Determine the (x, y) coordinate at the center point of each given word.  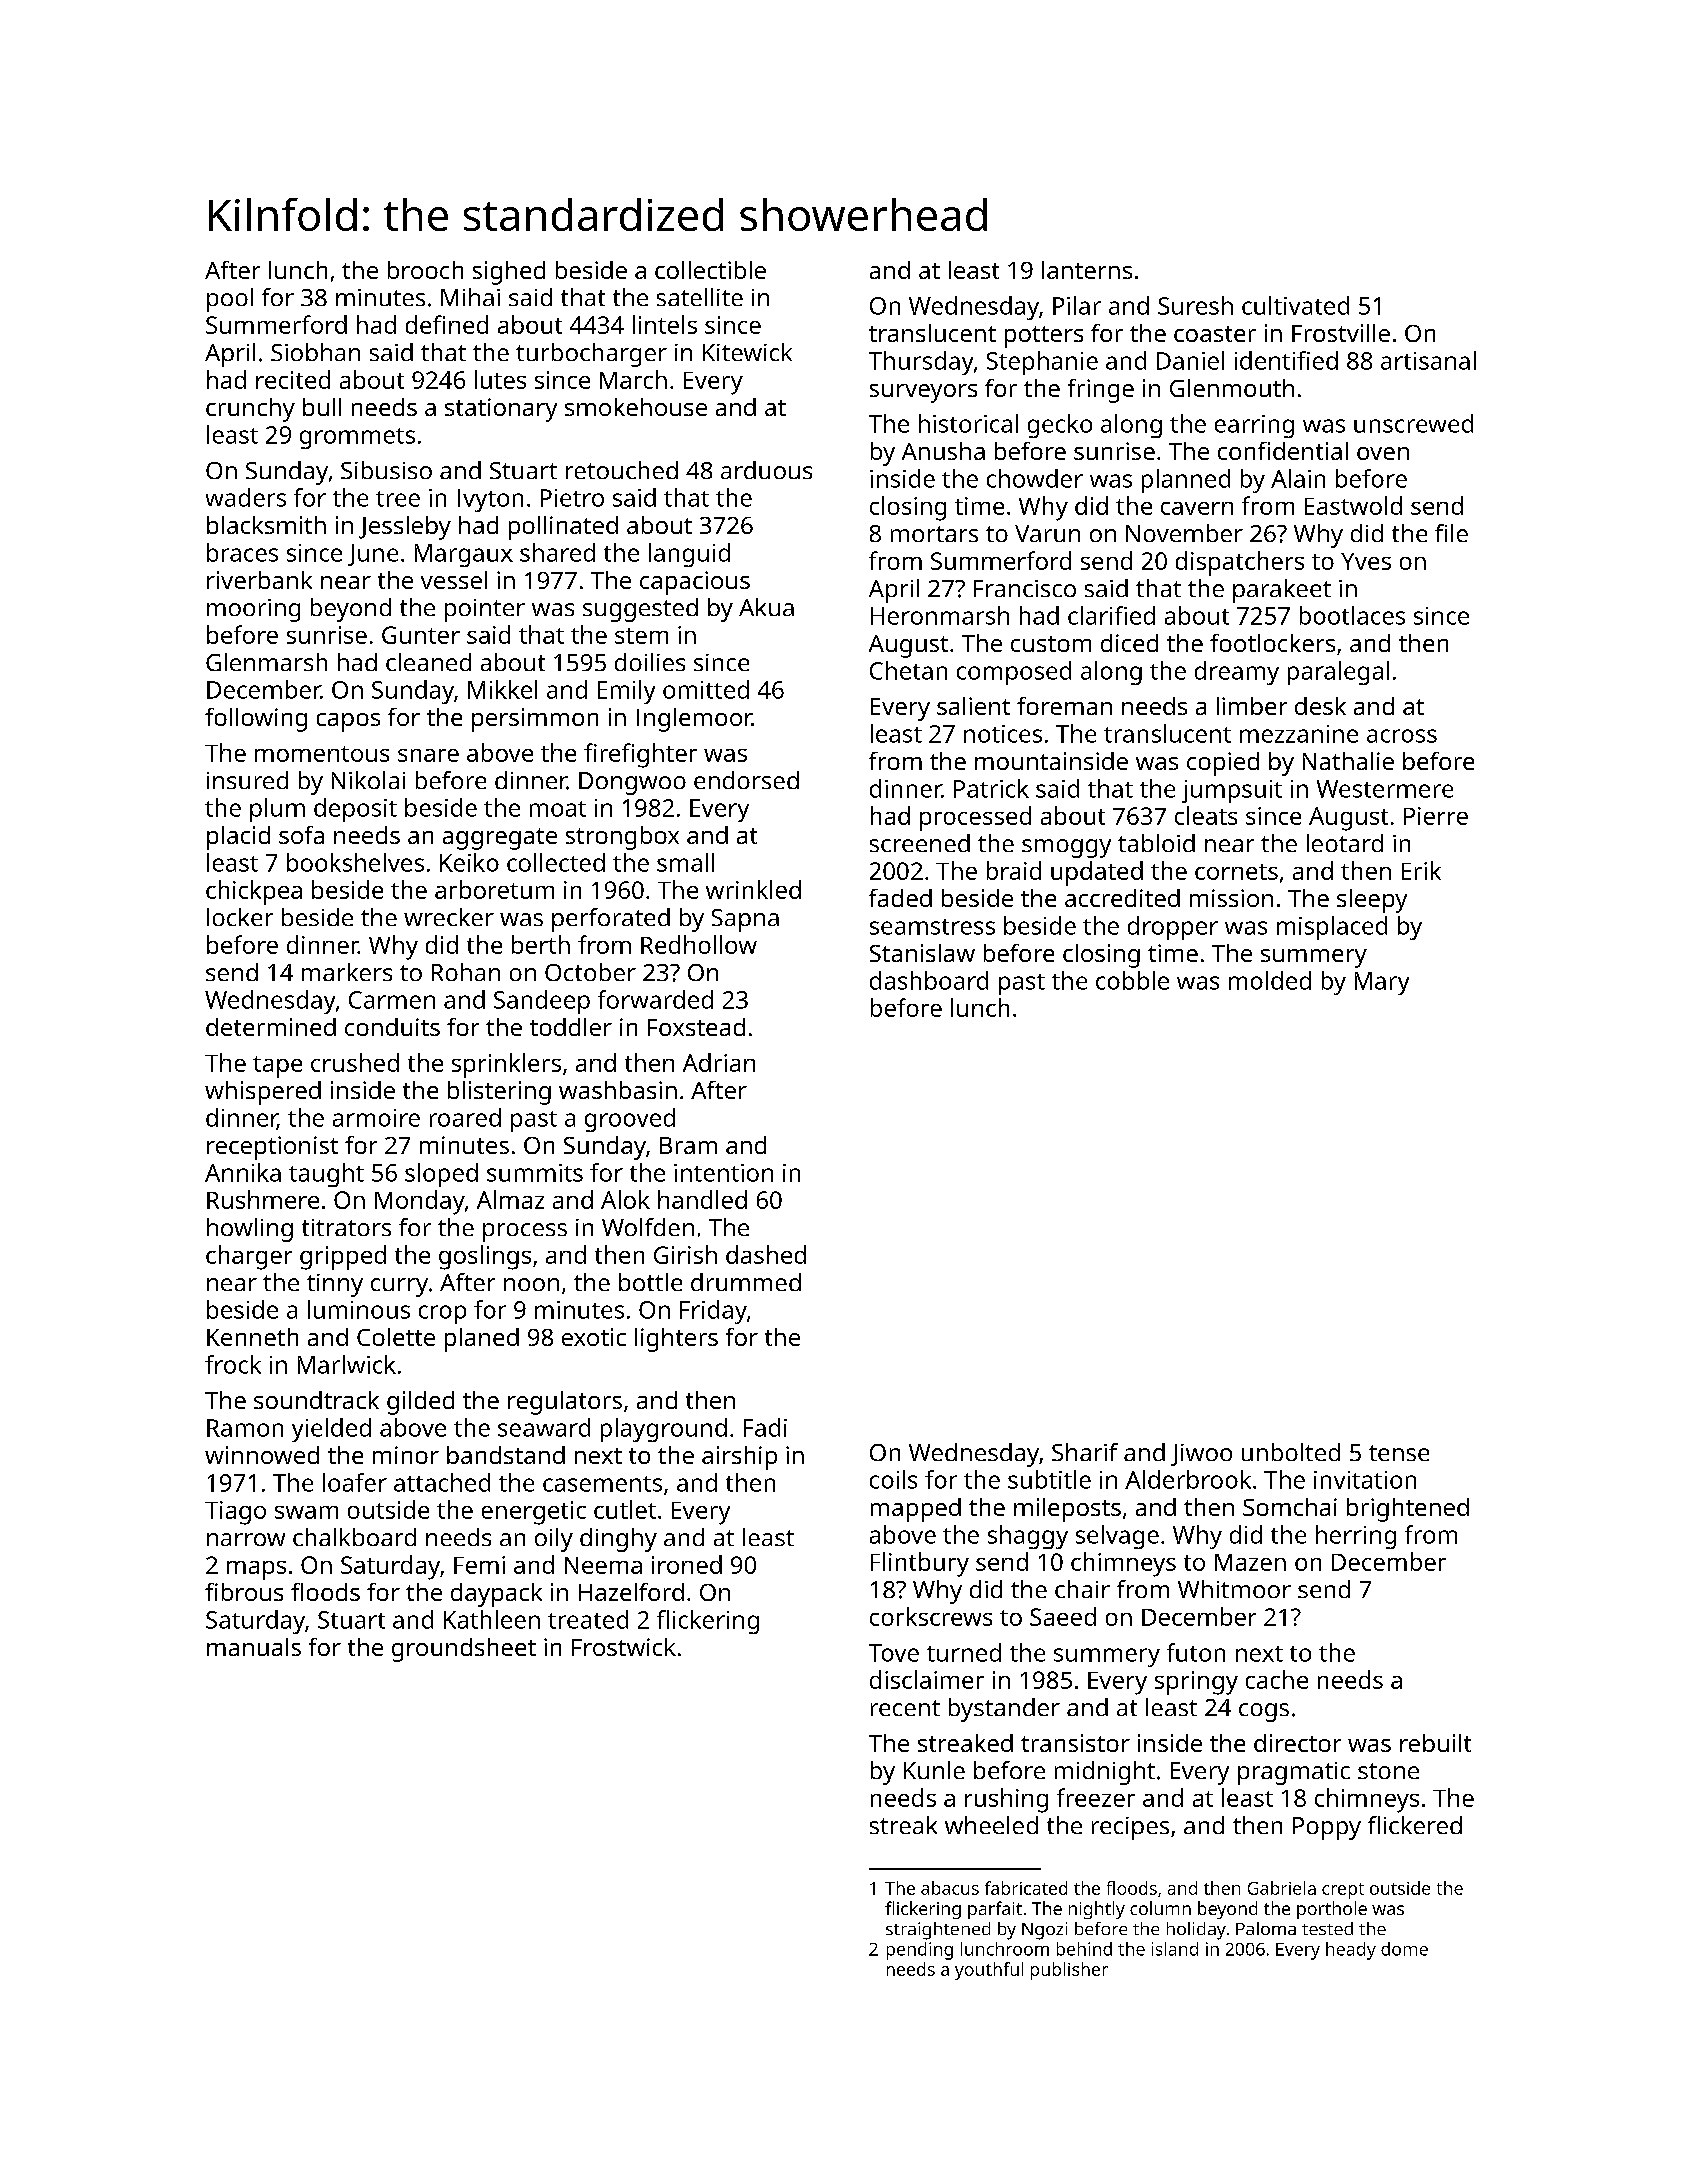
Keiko (469, 862)
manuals (254, 1647)
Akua (766, 607)
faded (900, 898)
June (373, 555)
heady (1351, 1951)
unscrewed (1413, 423)
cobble (1132, 980)
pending (920, 1951)
